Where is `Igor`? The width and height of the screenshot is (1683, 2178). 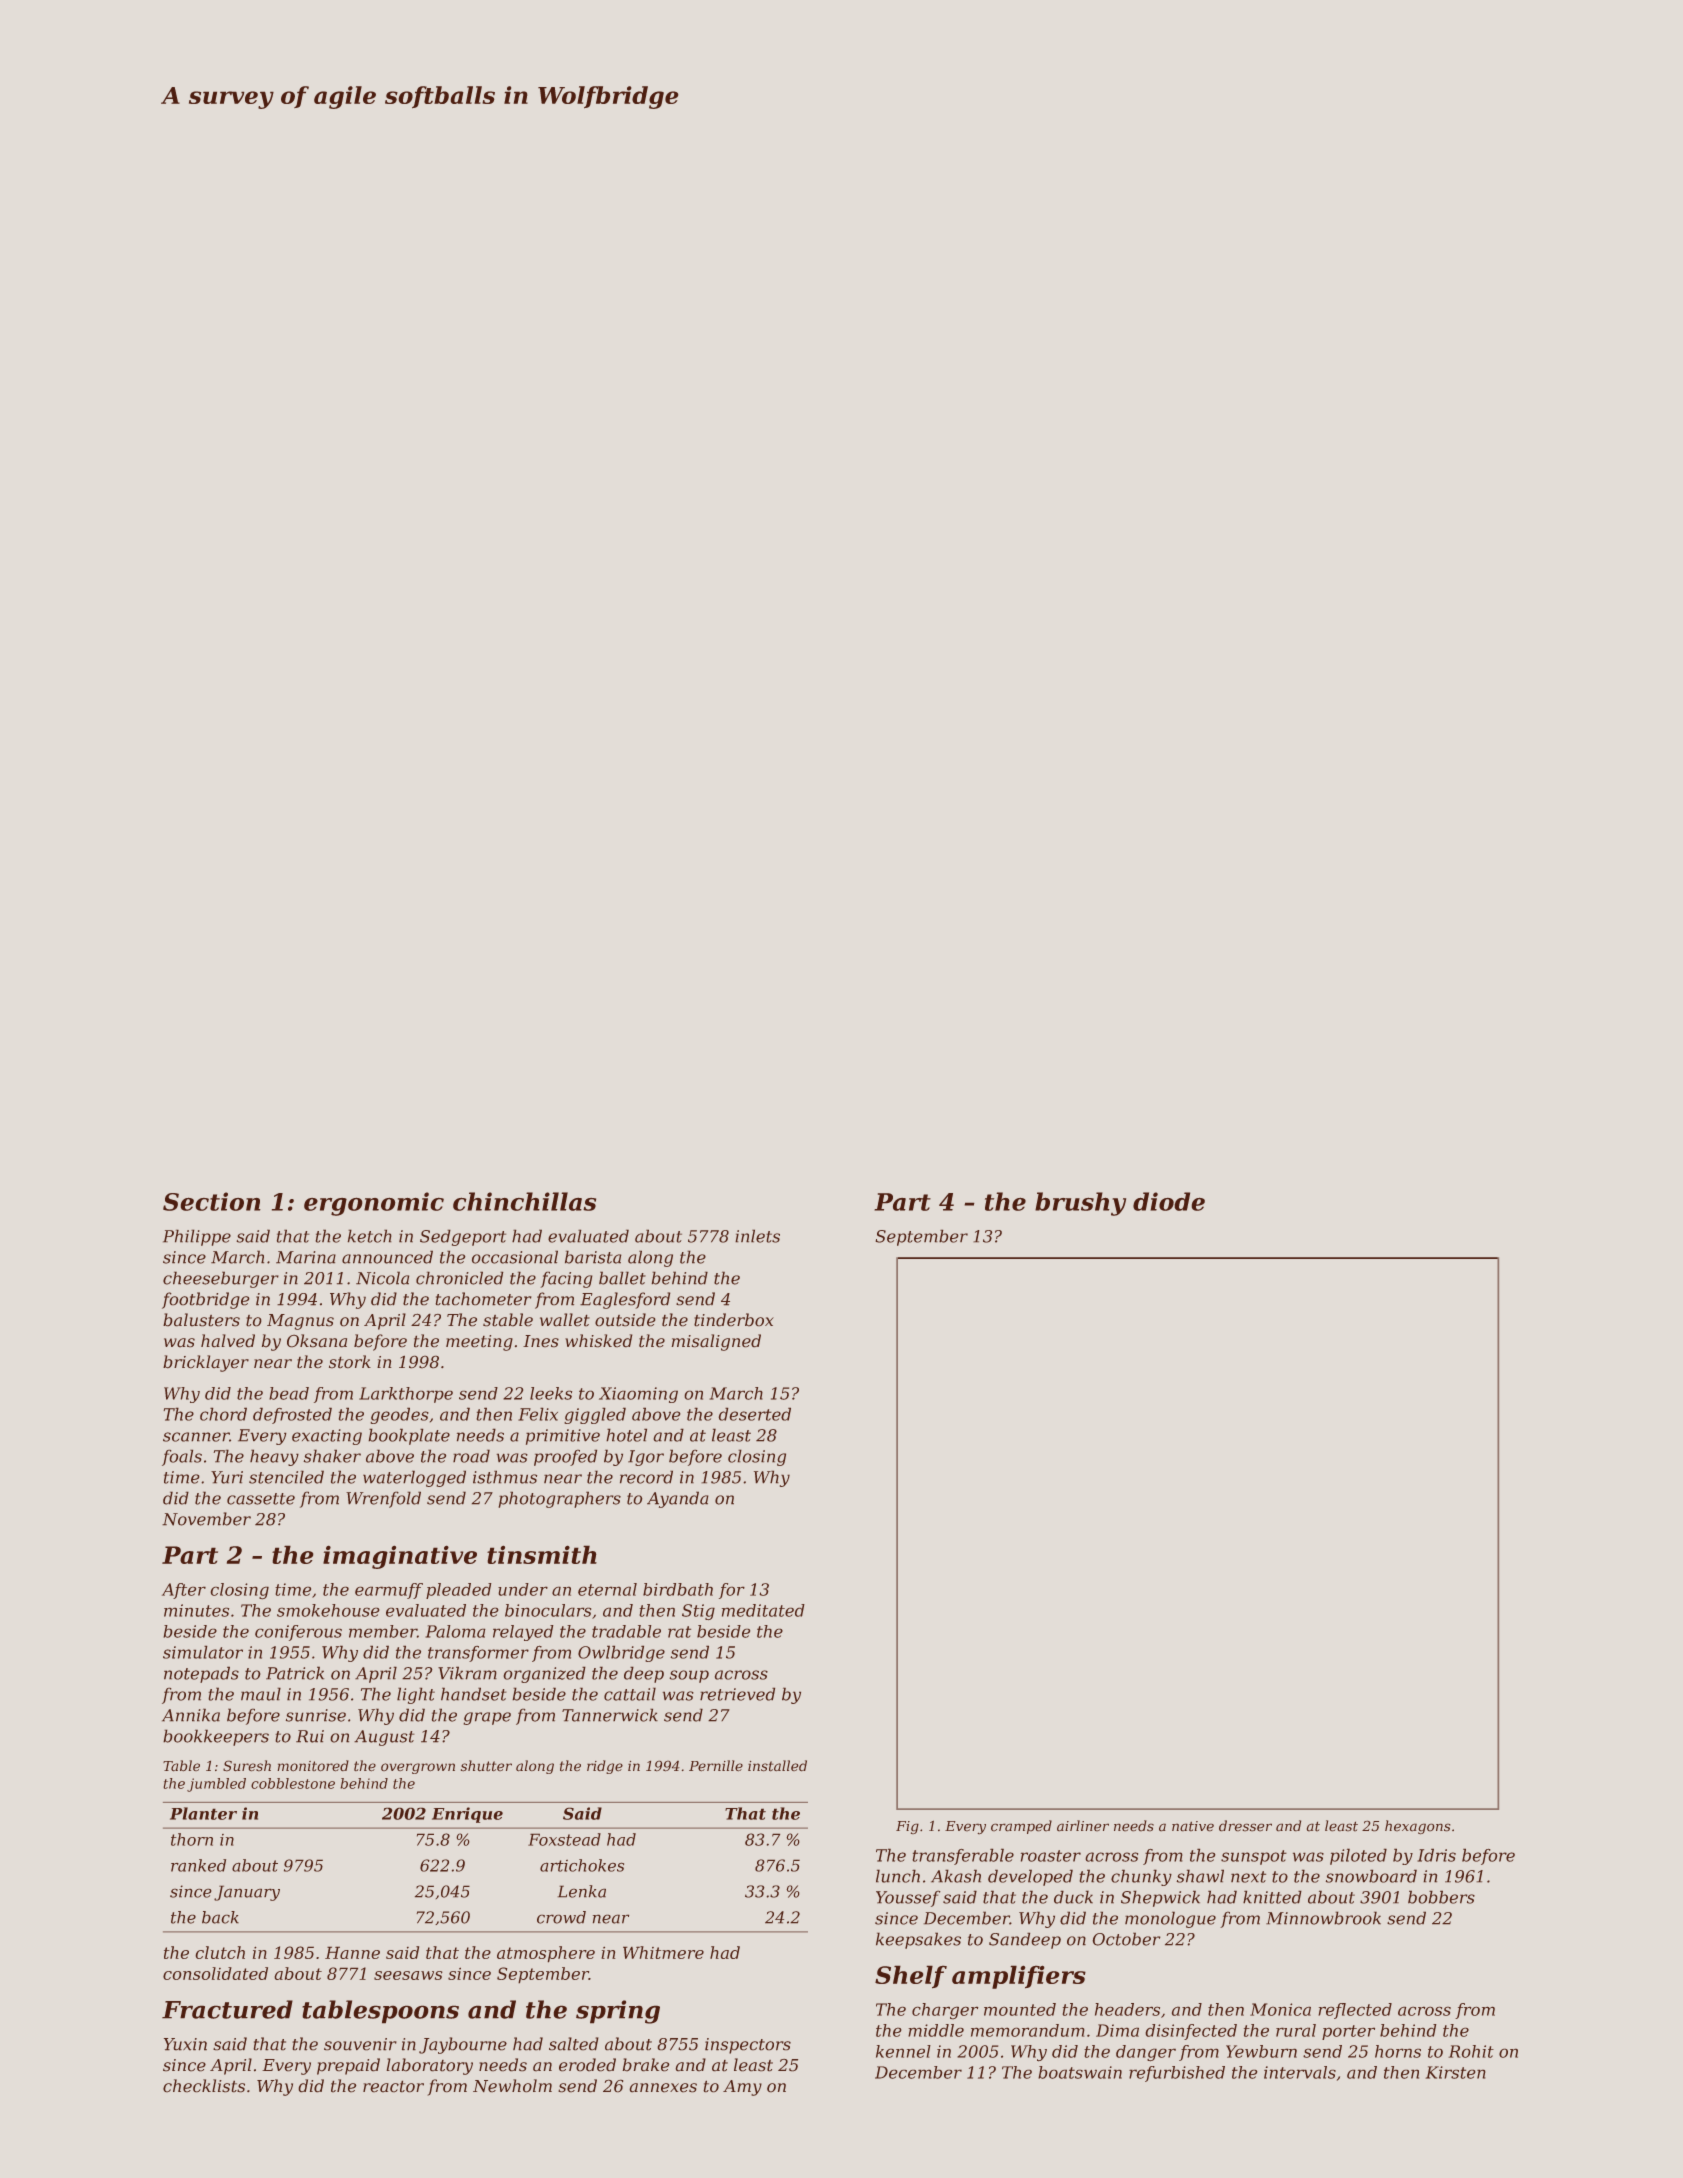
Igor is located at coordinates (646, 1458).
